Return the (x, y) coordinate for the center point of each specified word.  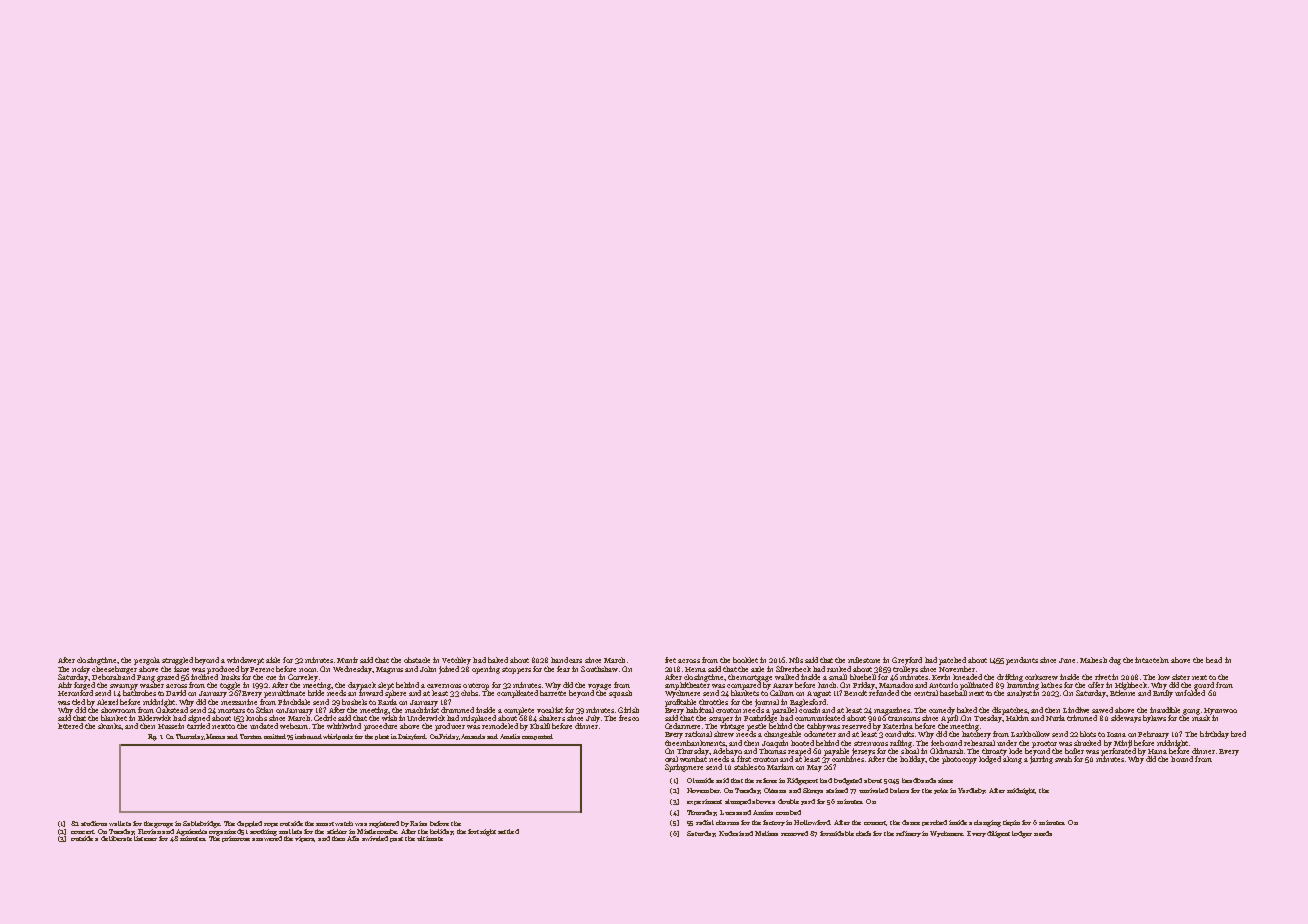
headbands (919, 780)
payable (836, 752)
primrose (236, 839)
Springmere (684, 768)
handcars (566, 660)
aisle (273, 660)
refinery (908, 834)
